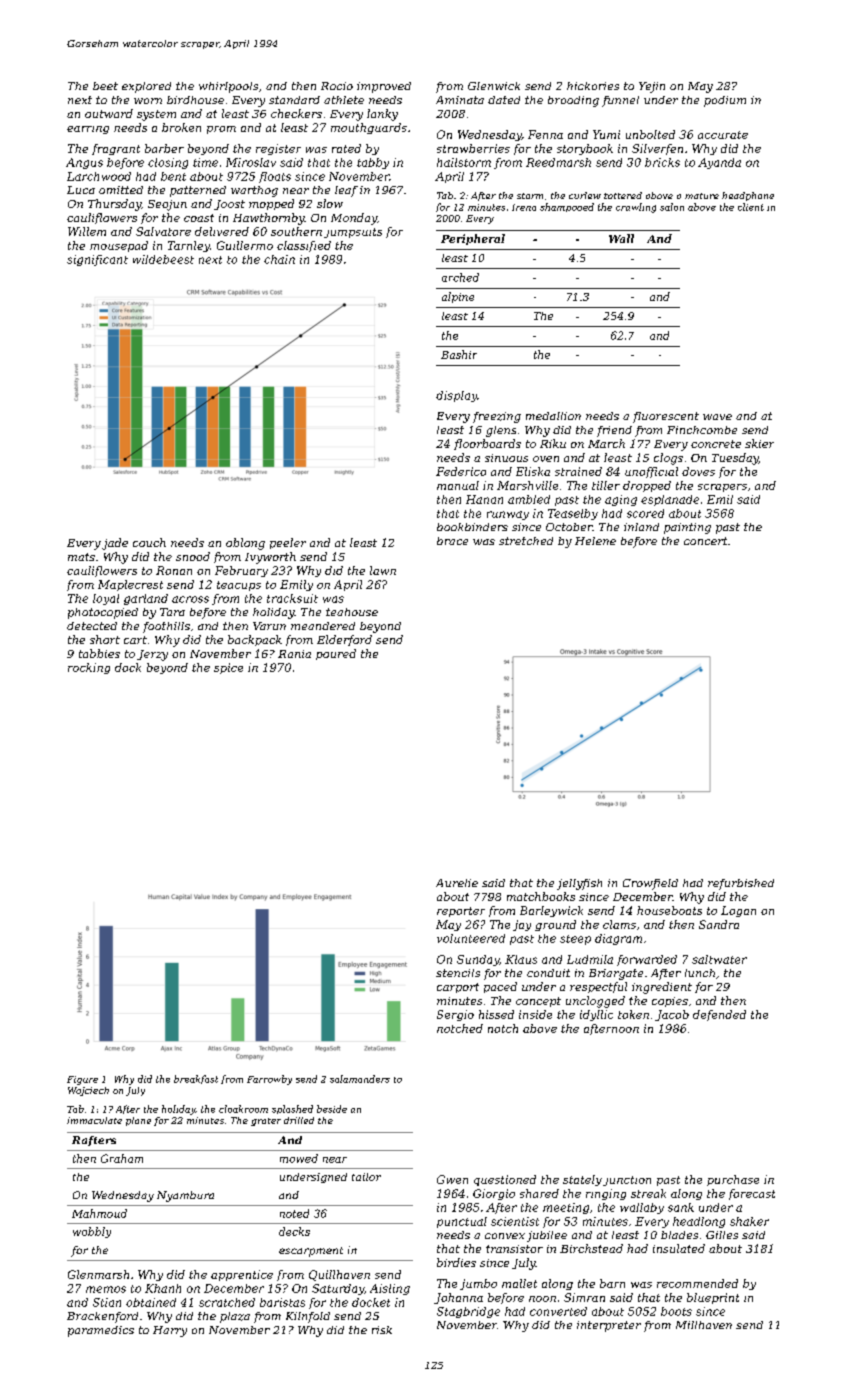  Describe the element at coordinates (672, 207) in the document. I see `salon` at that location.
